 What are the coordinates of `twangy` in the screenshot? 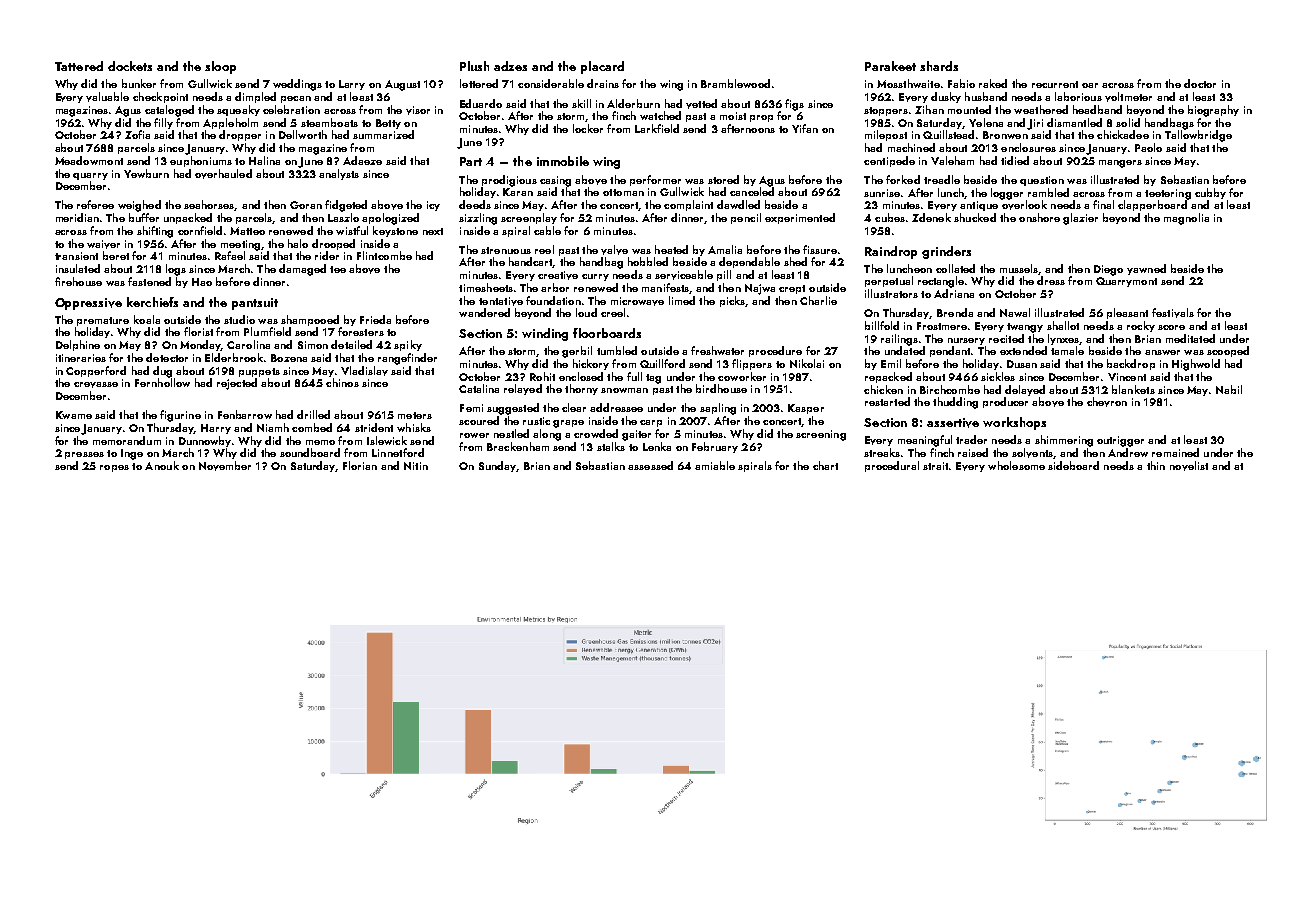 It's located at (1025, 328).
